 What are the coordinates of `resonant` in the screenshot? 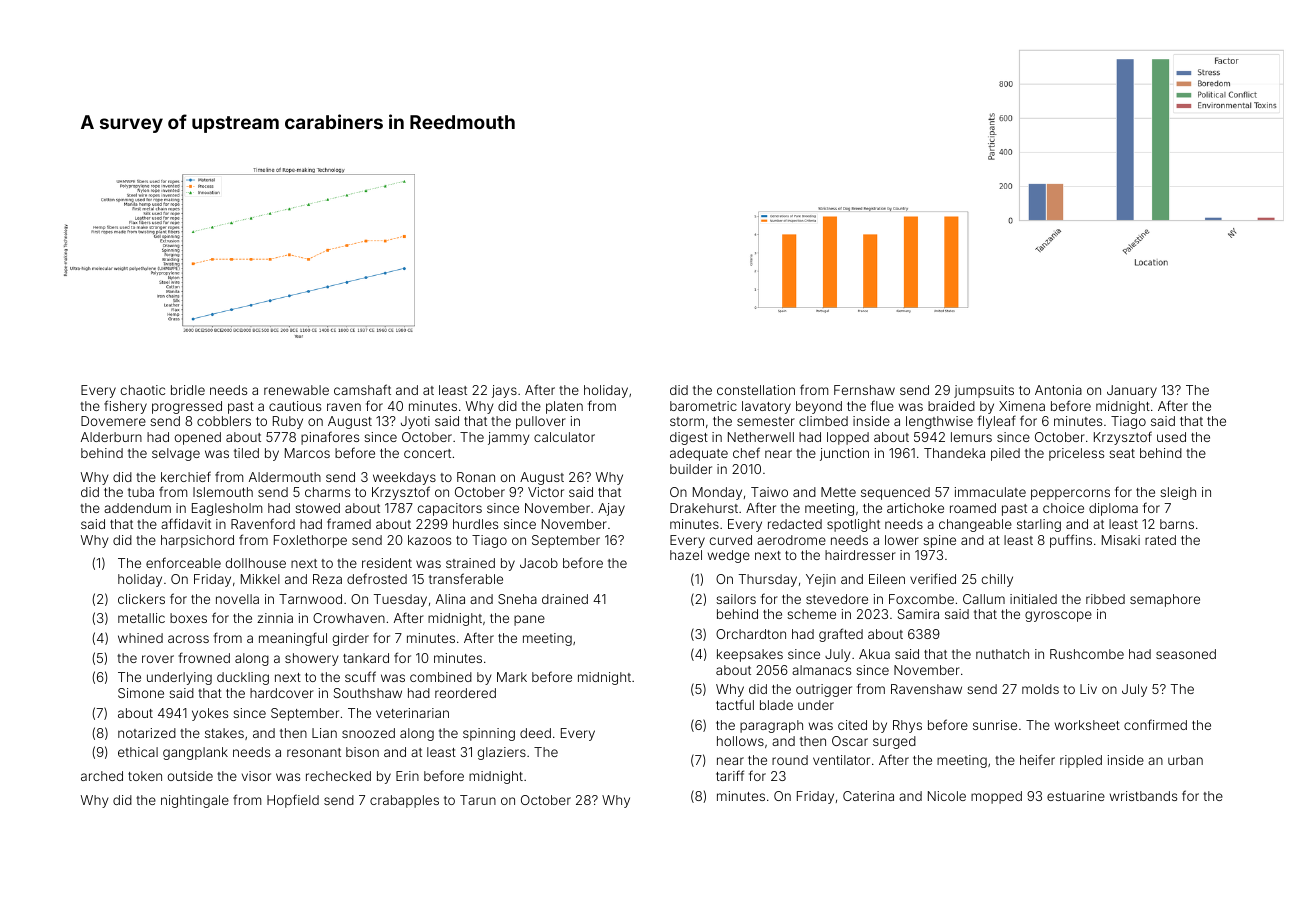 It's located at (314, 752).
